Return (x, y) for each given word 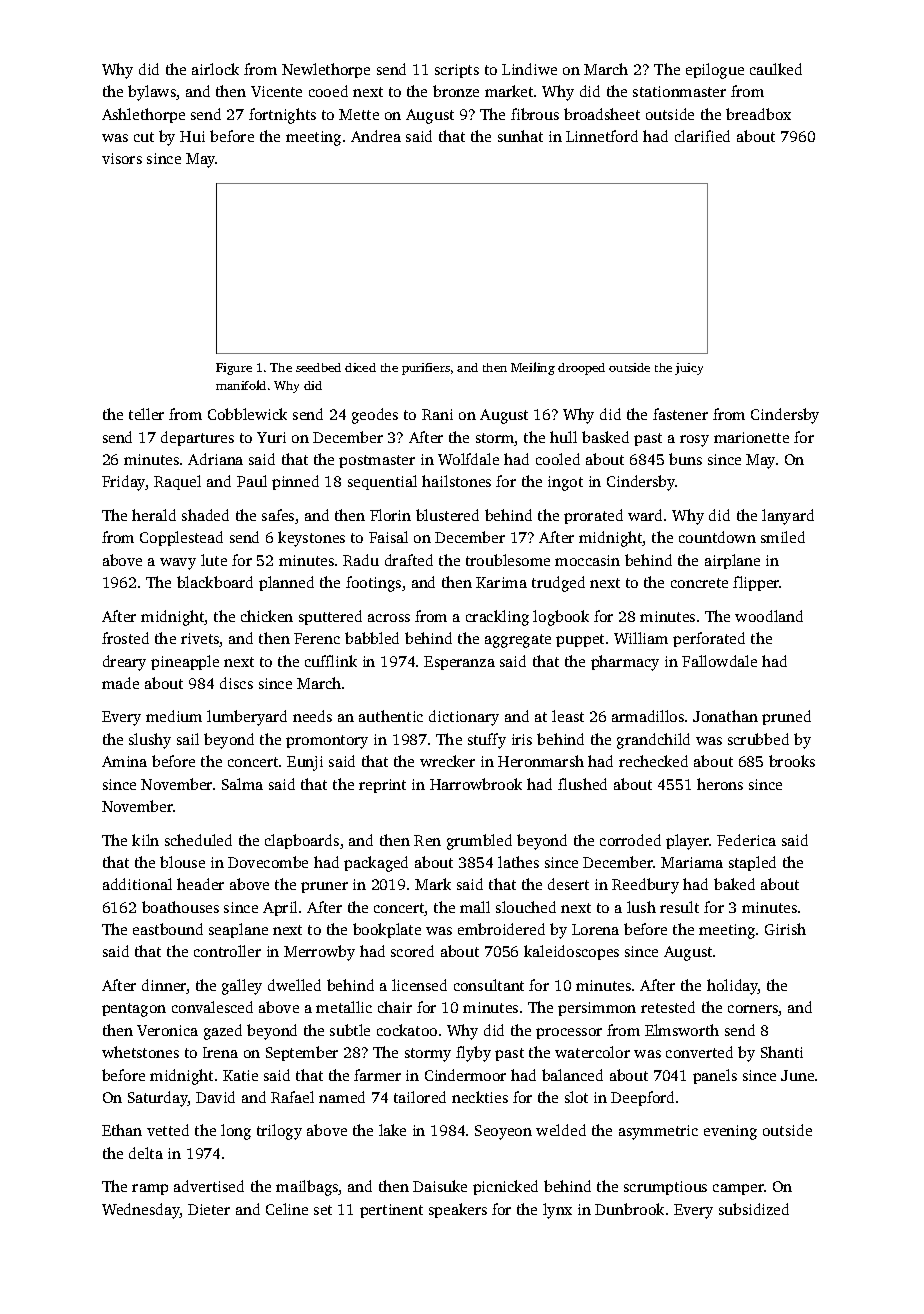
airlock (215, 69)
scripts (457, 71)
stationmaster (679, 91)
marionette (751, 437)
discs (236, 683)
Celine (287, 1209)
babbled (372, 638)
